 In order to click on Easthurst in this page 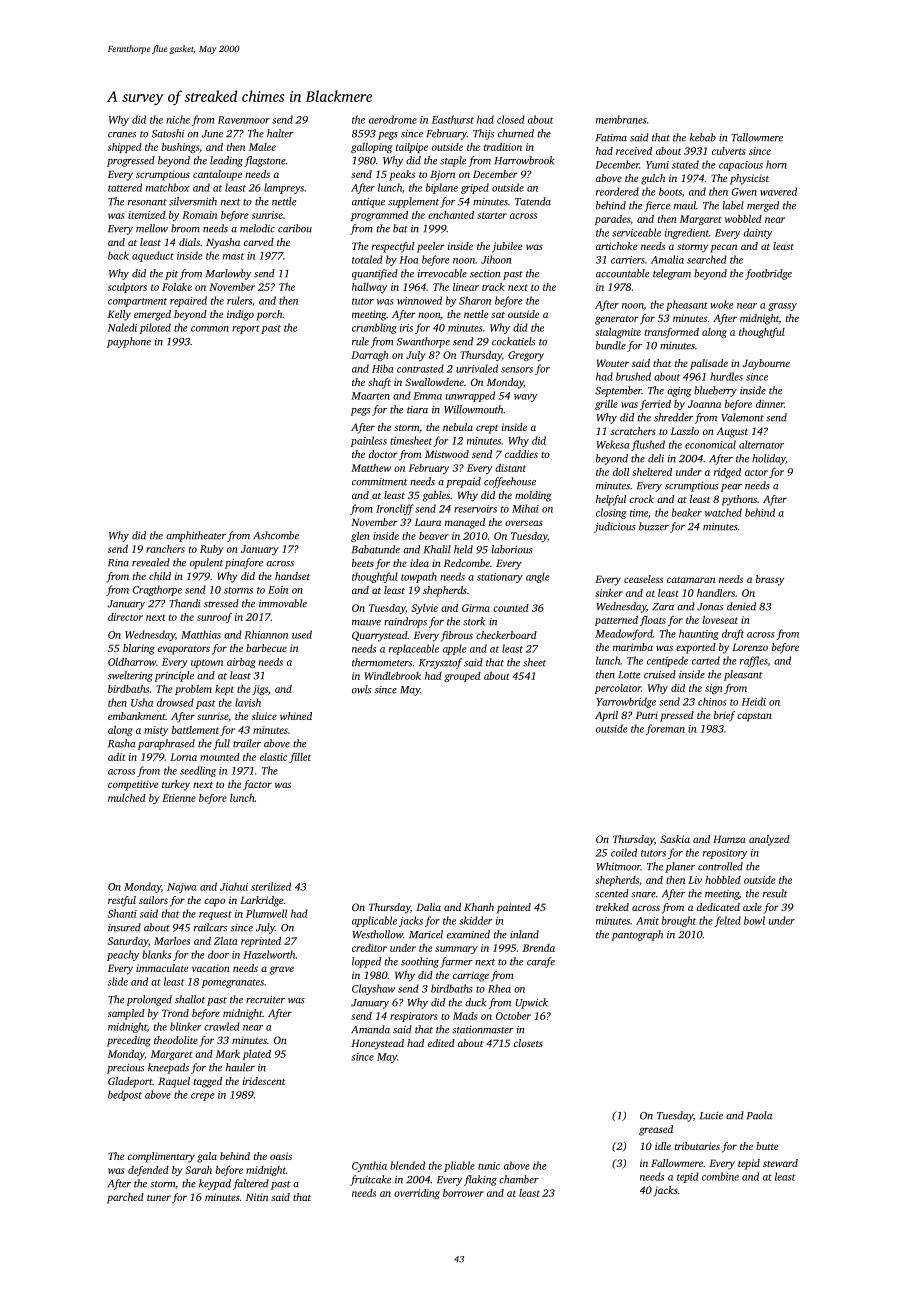, I will do `click(453, 119)`.
